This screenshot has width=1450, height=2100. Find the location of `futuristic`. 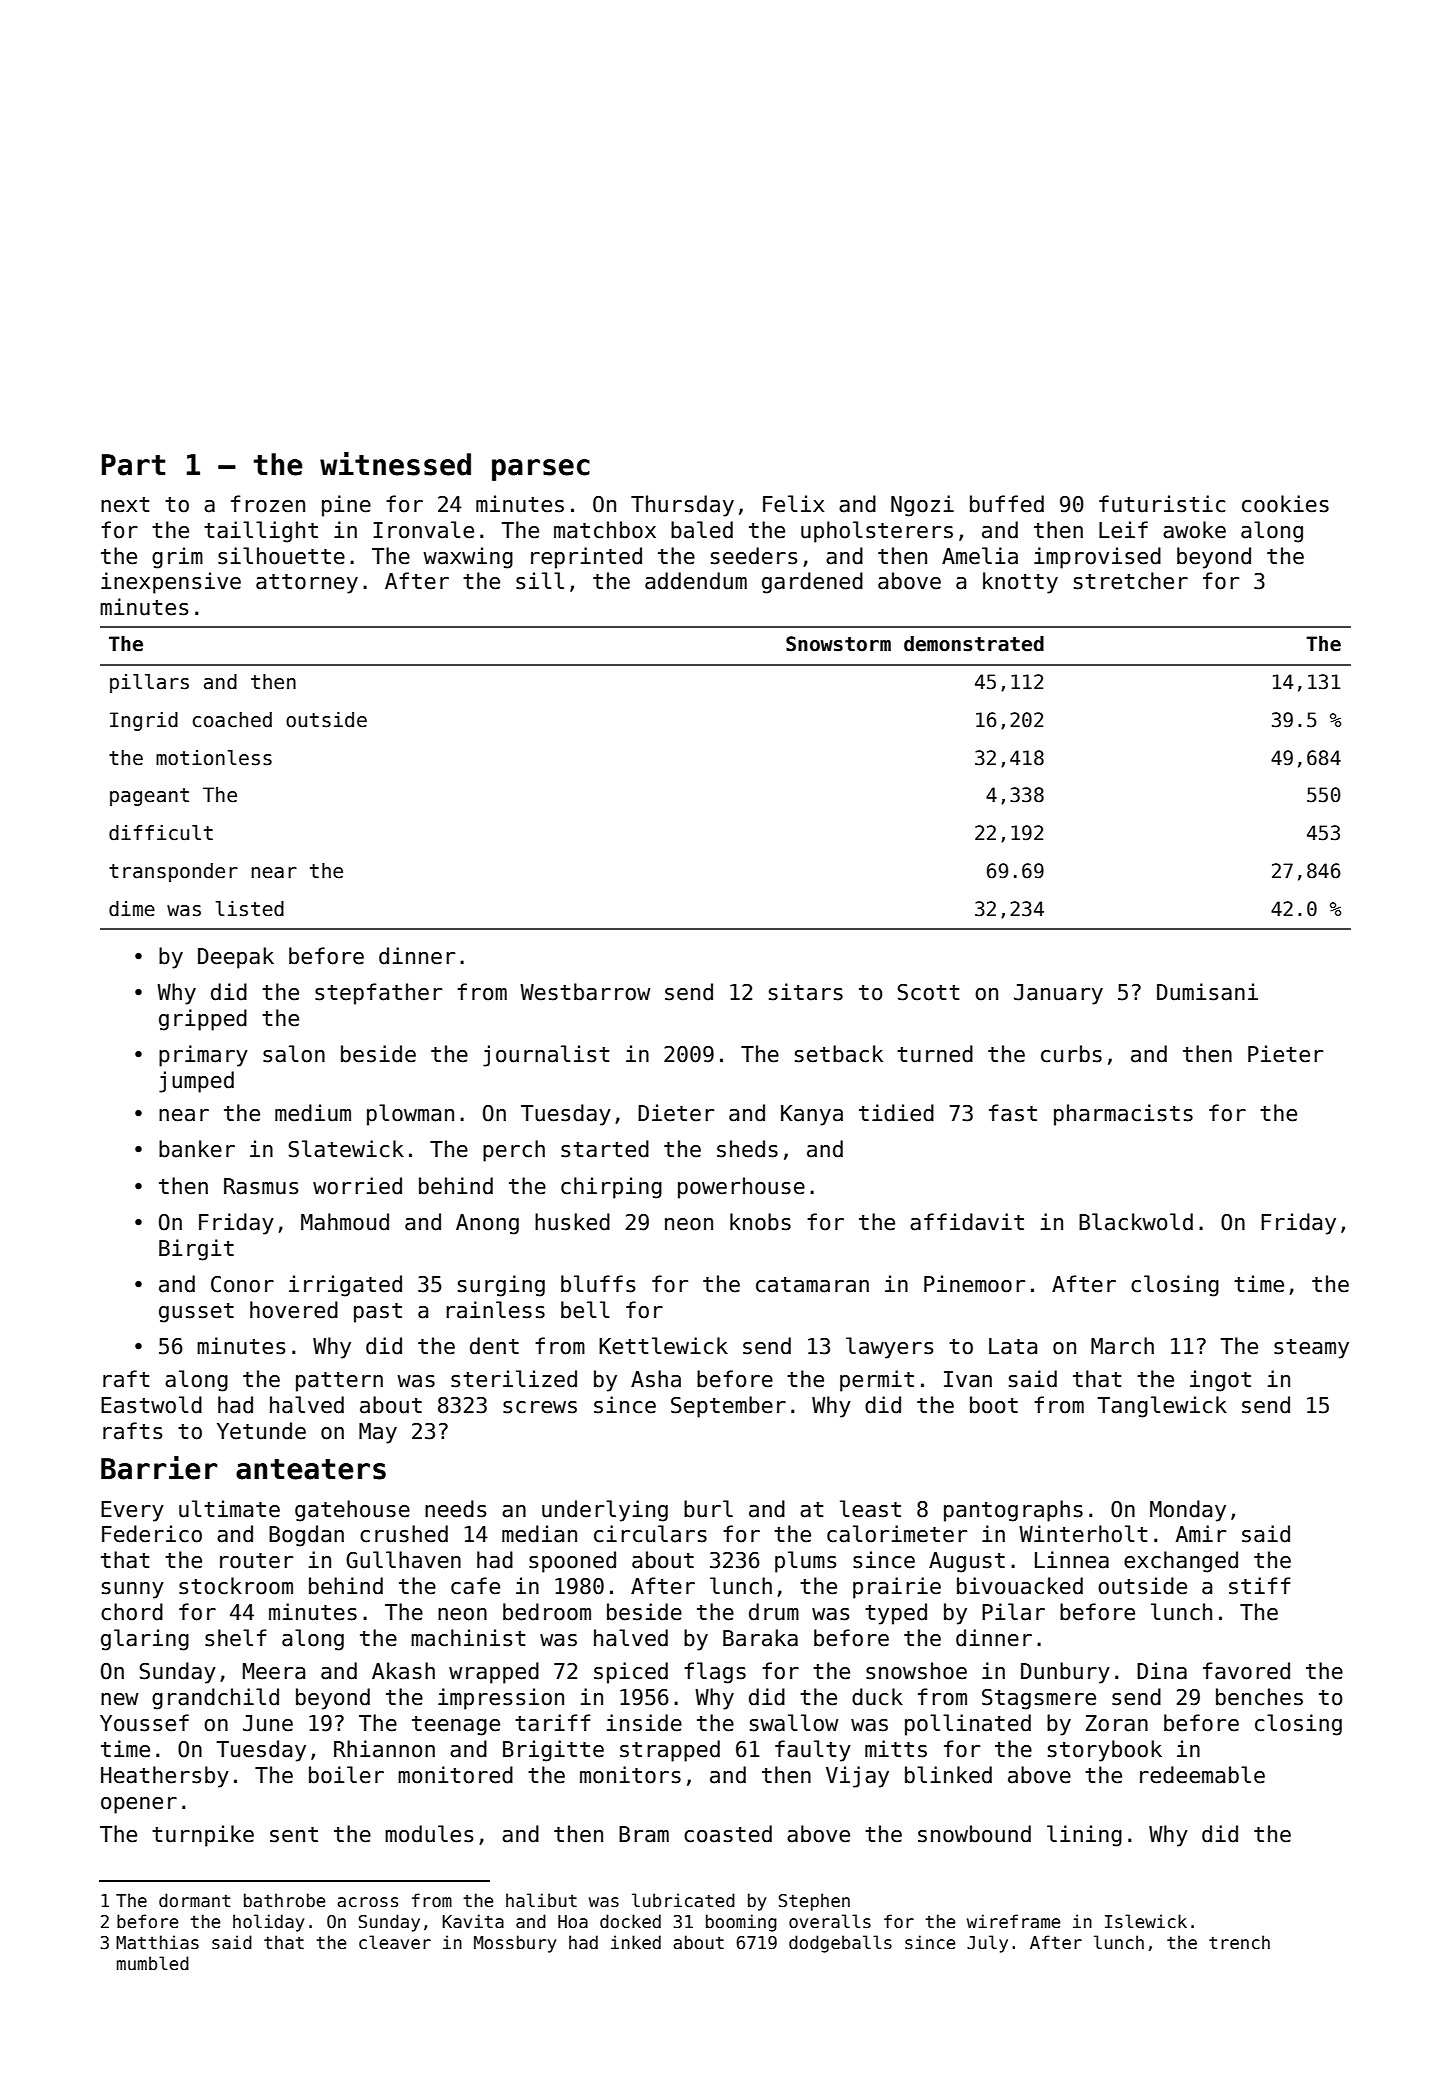

futuristic is located at coordinates (1162, 504).
